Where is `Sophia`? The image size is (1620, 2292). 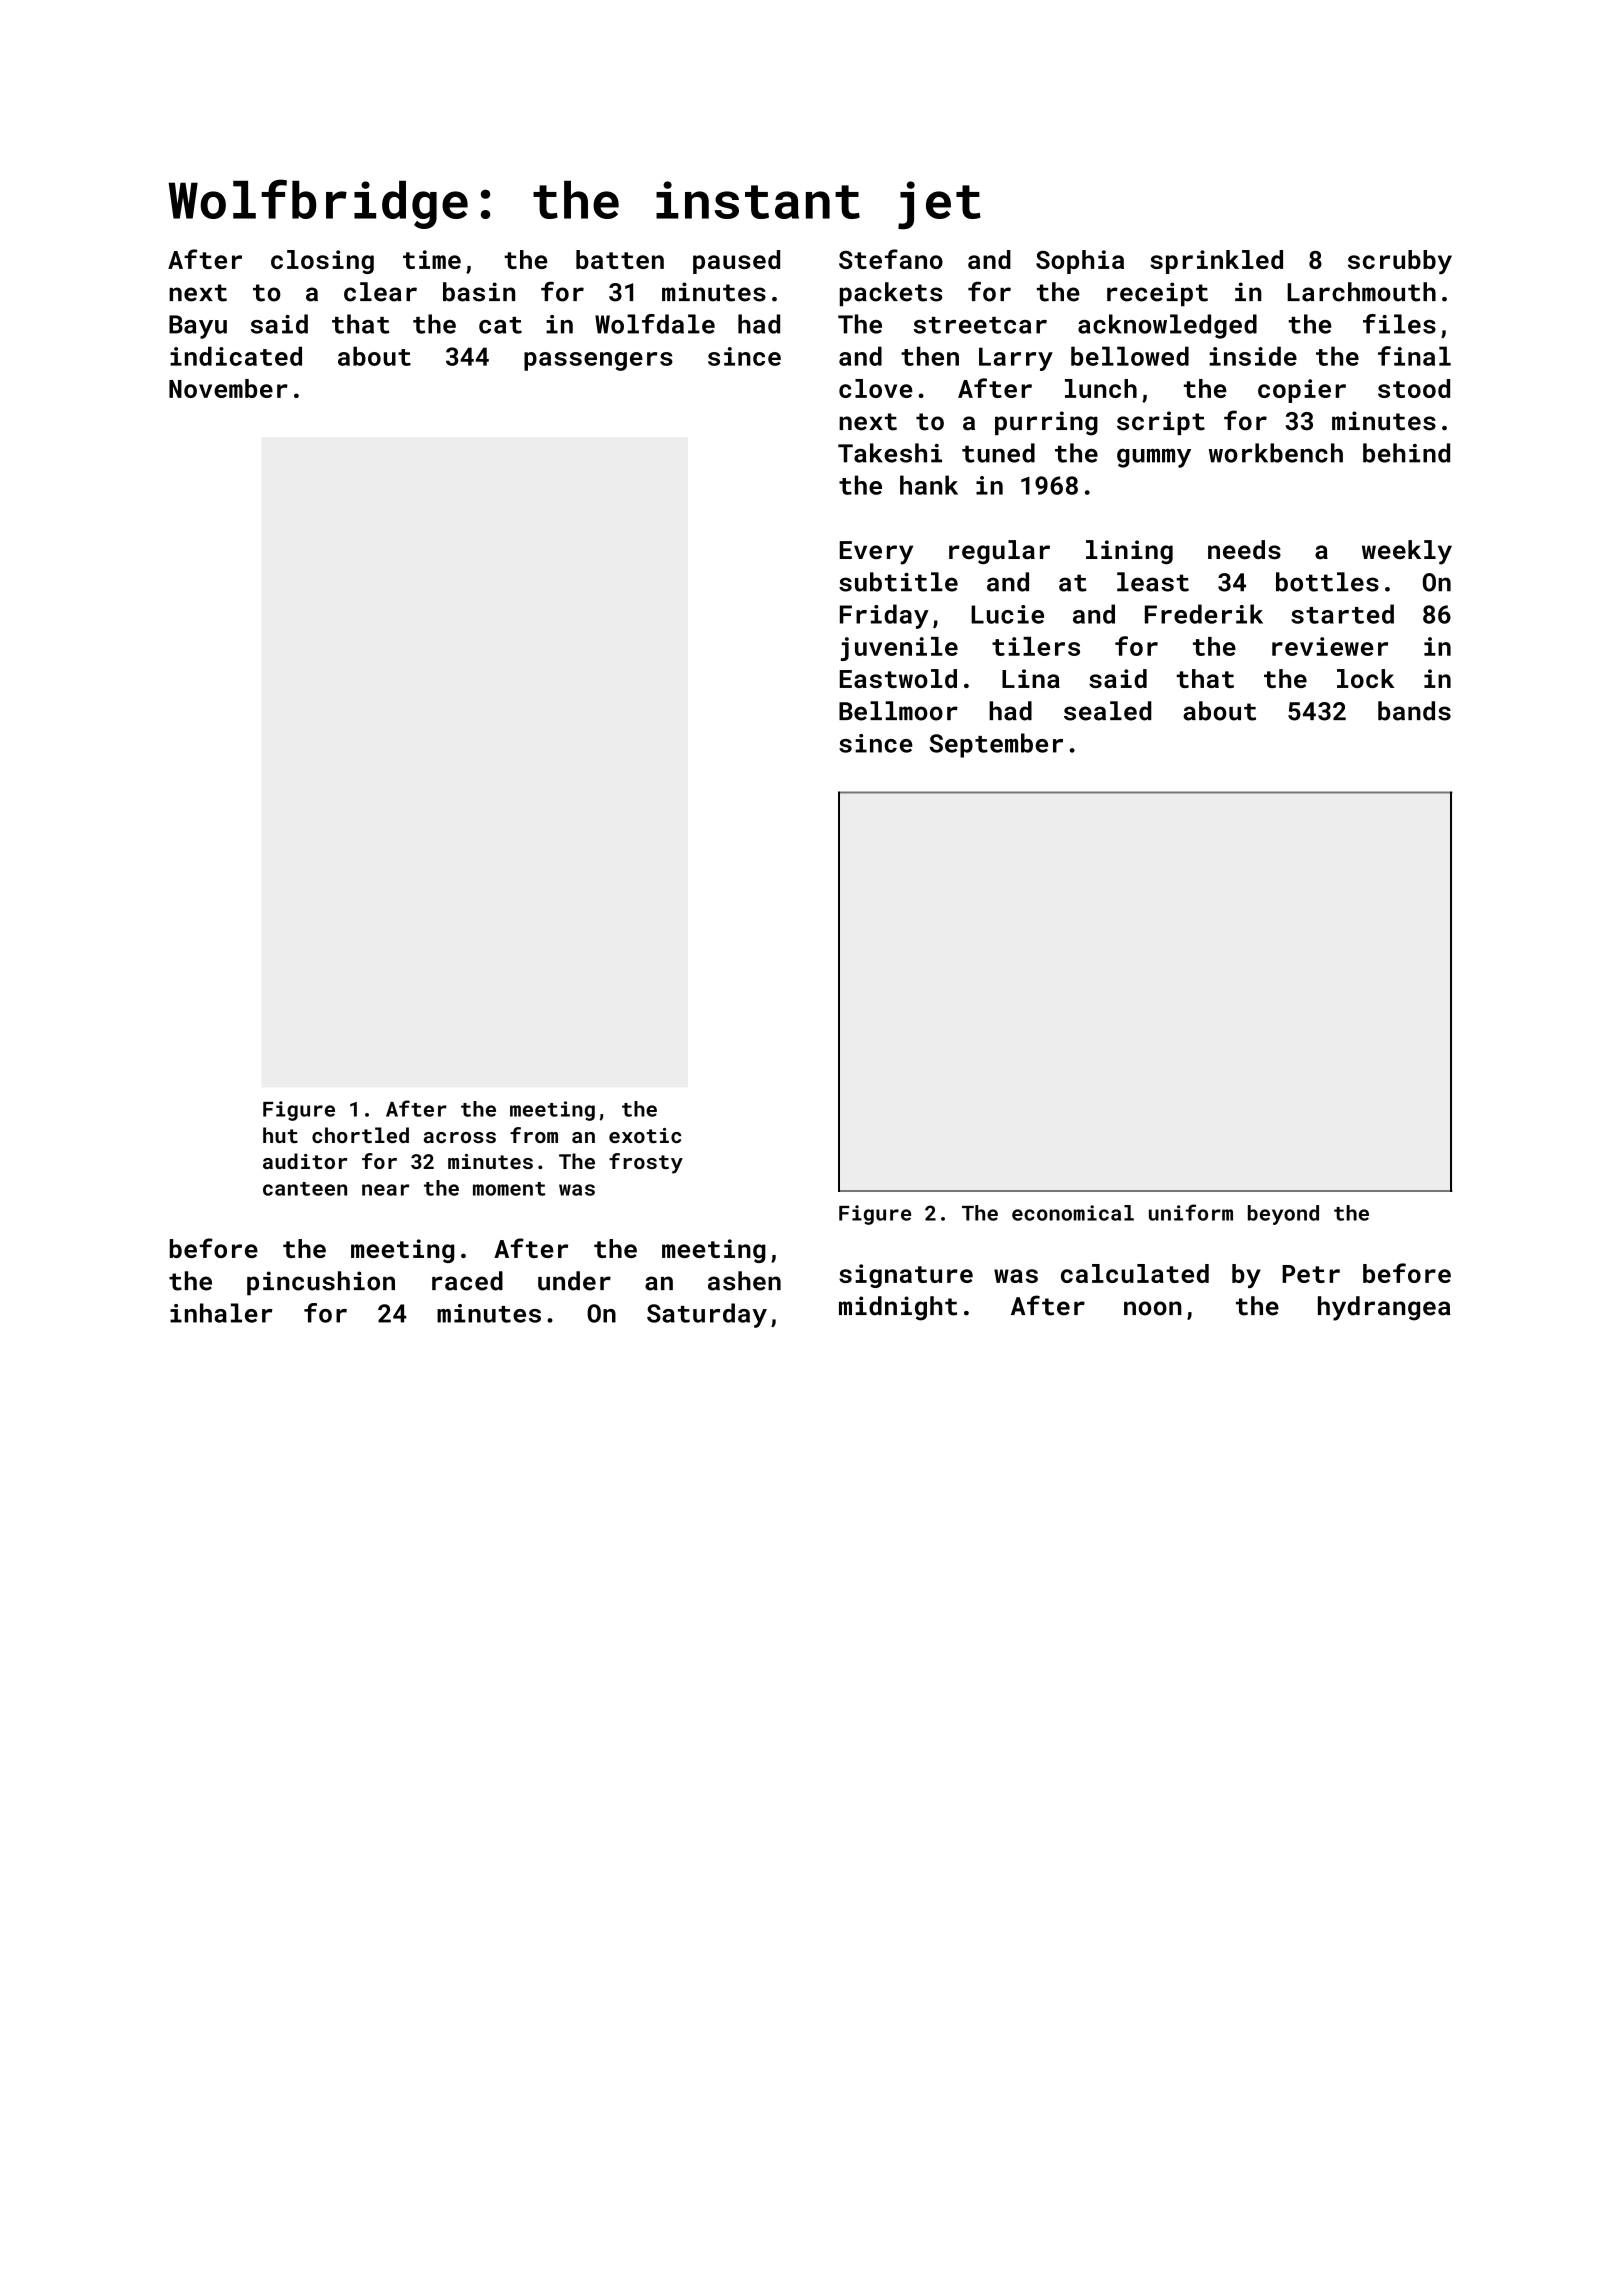 Sophia is located at coordinates (1080, 262).
